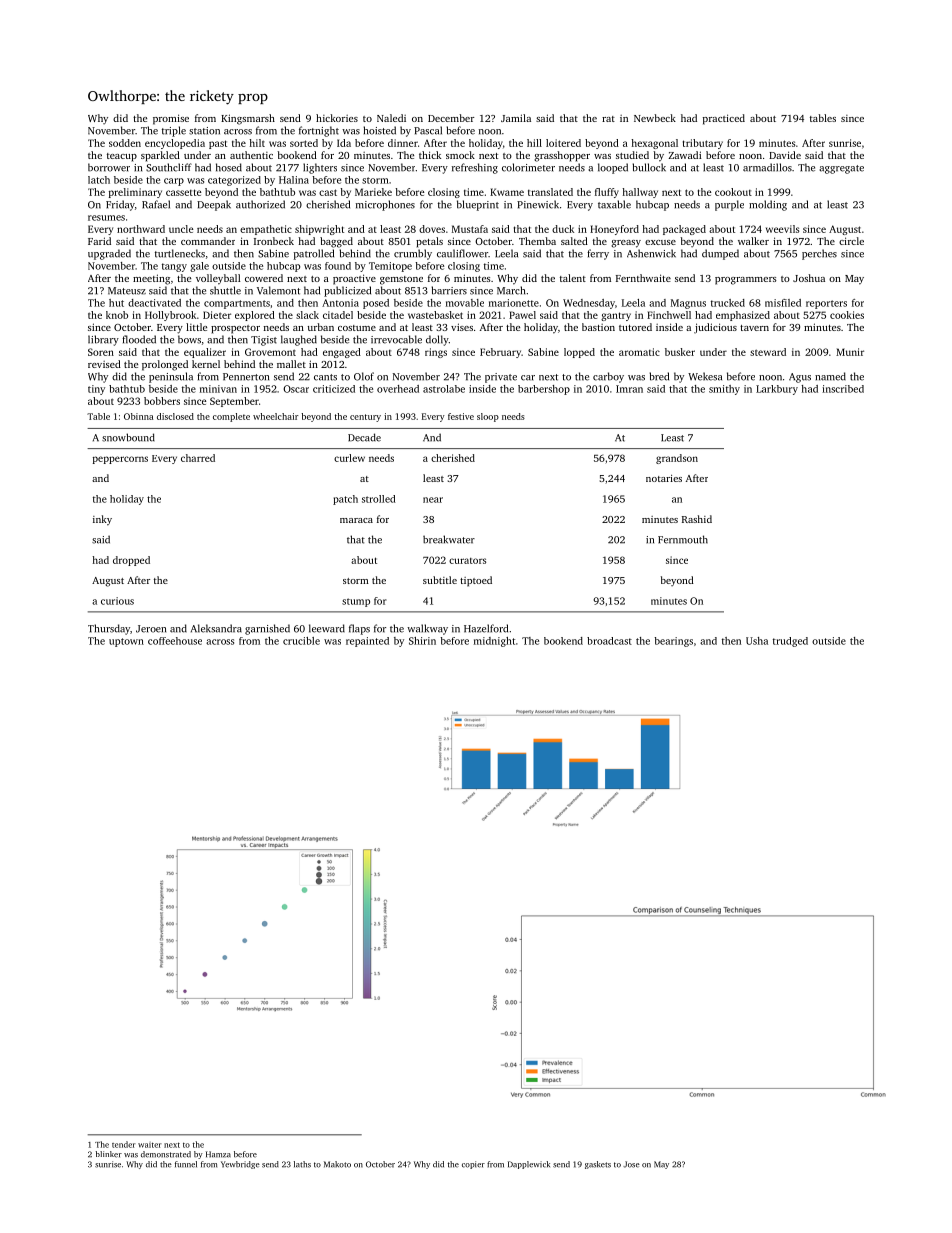 This screenshot has width=952, height=1233. I want to click on Usha, so click(757, 641).
